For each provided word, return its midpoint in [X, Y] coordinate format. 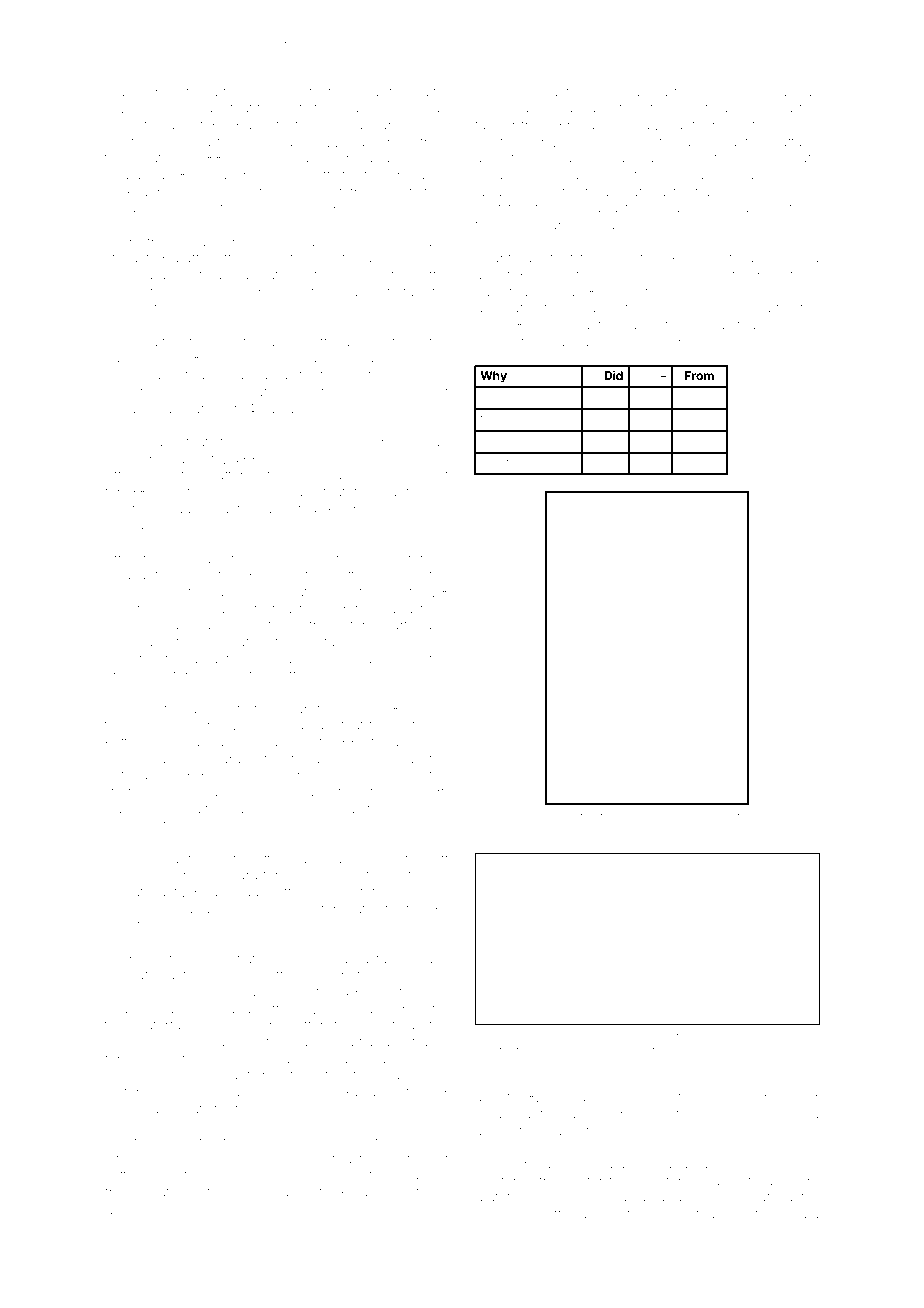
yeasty [730, 818]
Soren [140, 724]
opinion [353, 760]
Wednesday [287, 359]
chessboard [679, 175]
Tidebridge [379, 443]
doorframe [415, 1041]
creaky [249, 994]
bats [196, 1109]
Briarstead [733, 324]
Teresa [351, 157]
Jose [252, 209]
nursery [618, 1133]
